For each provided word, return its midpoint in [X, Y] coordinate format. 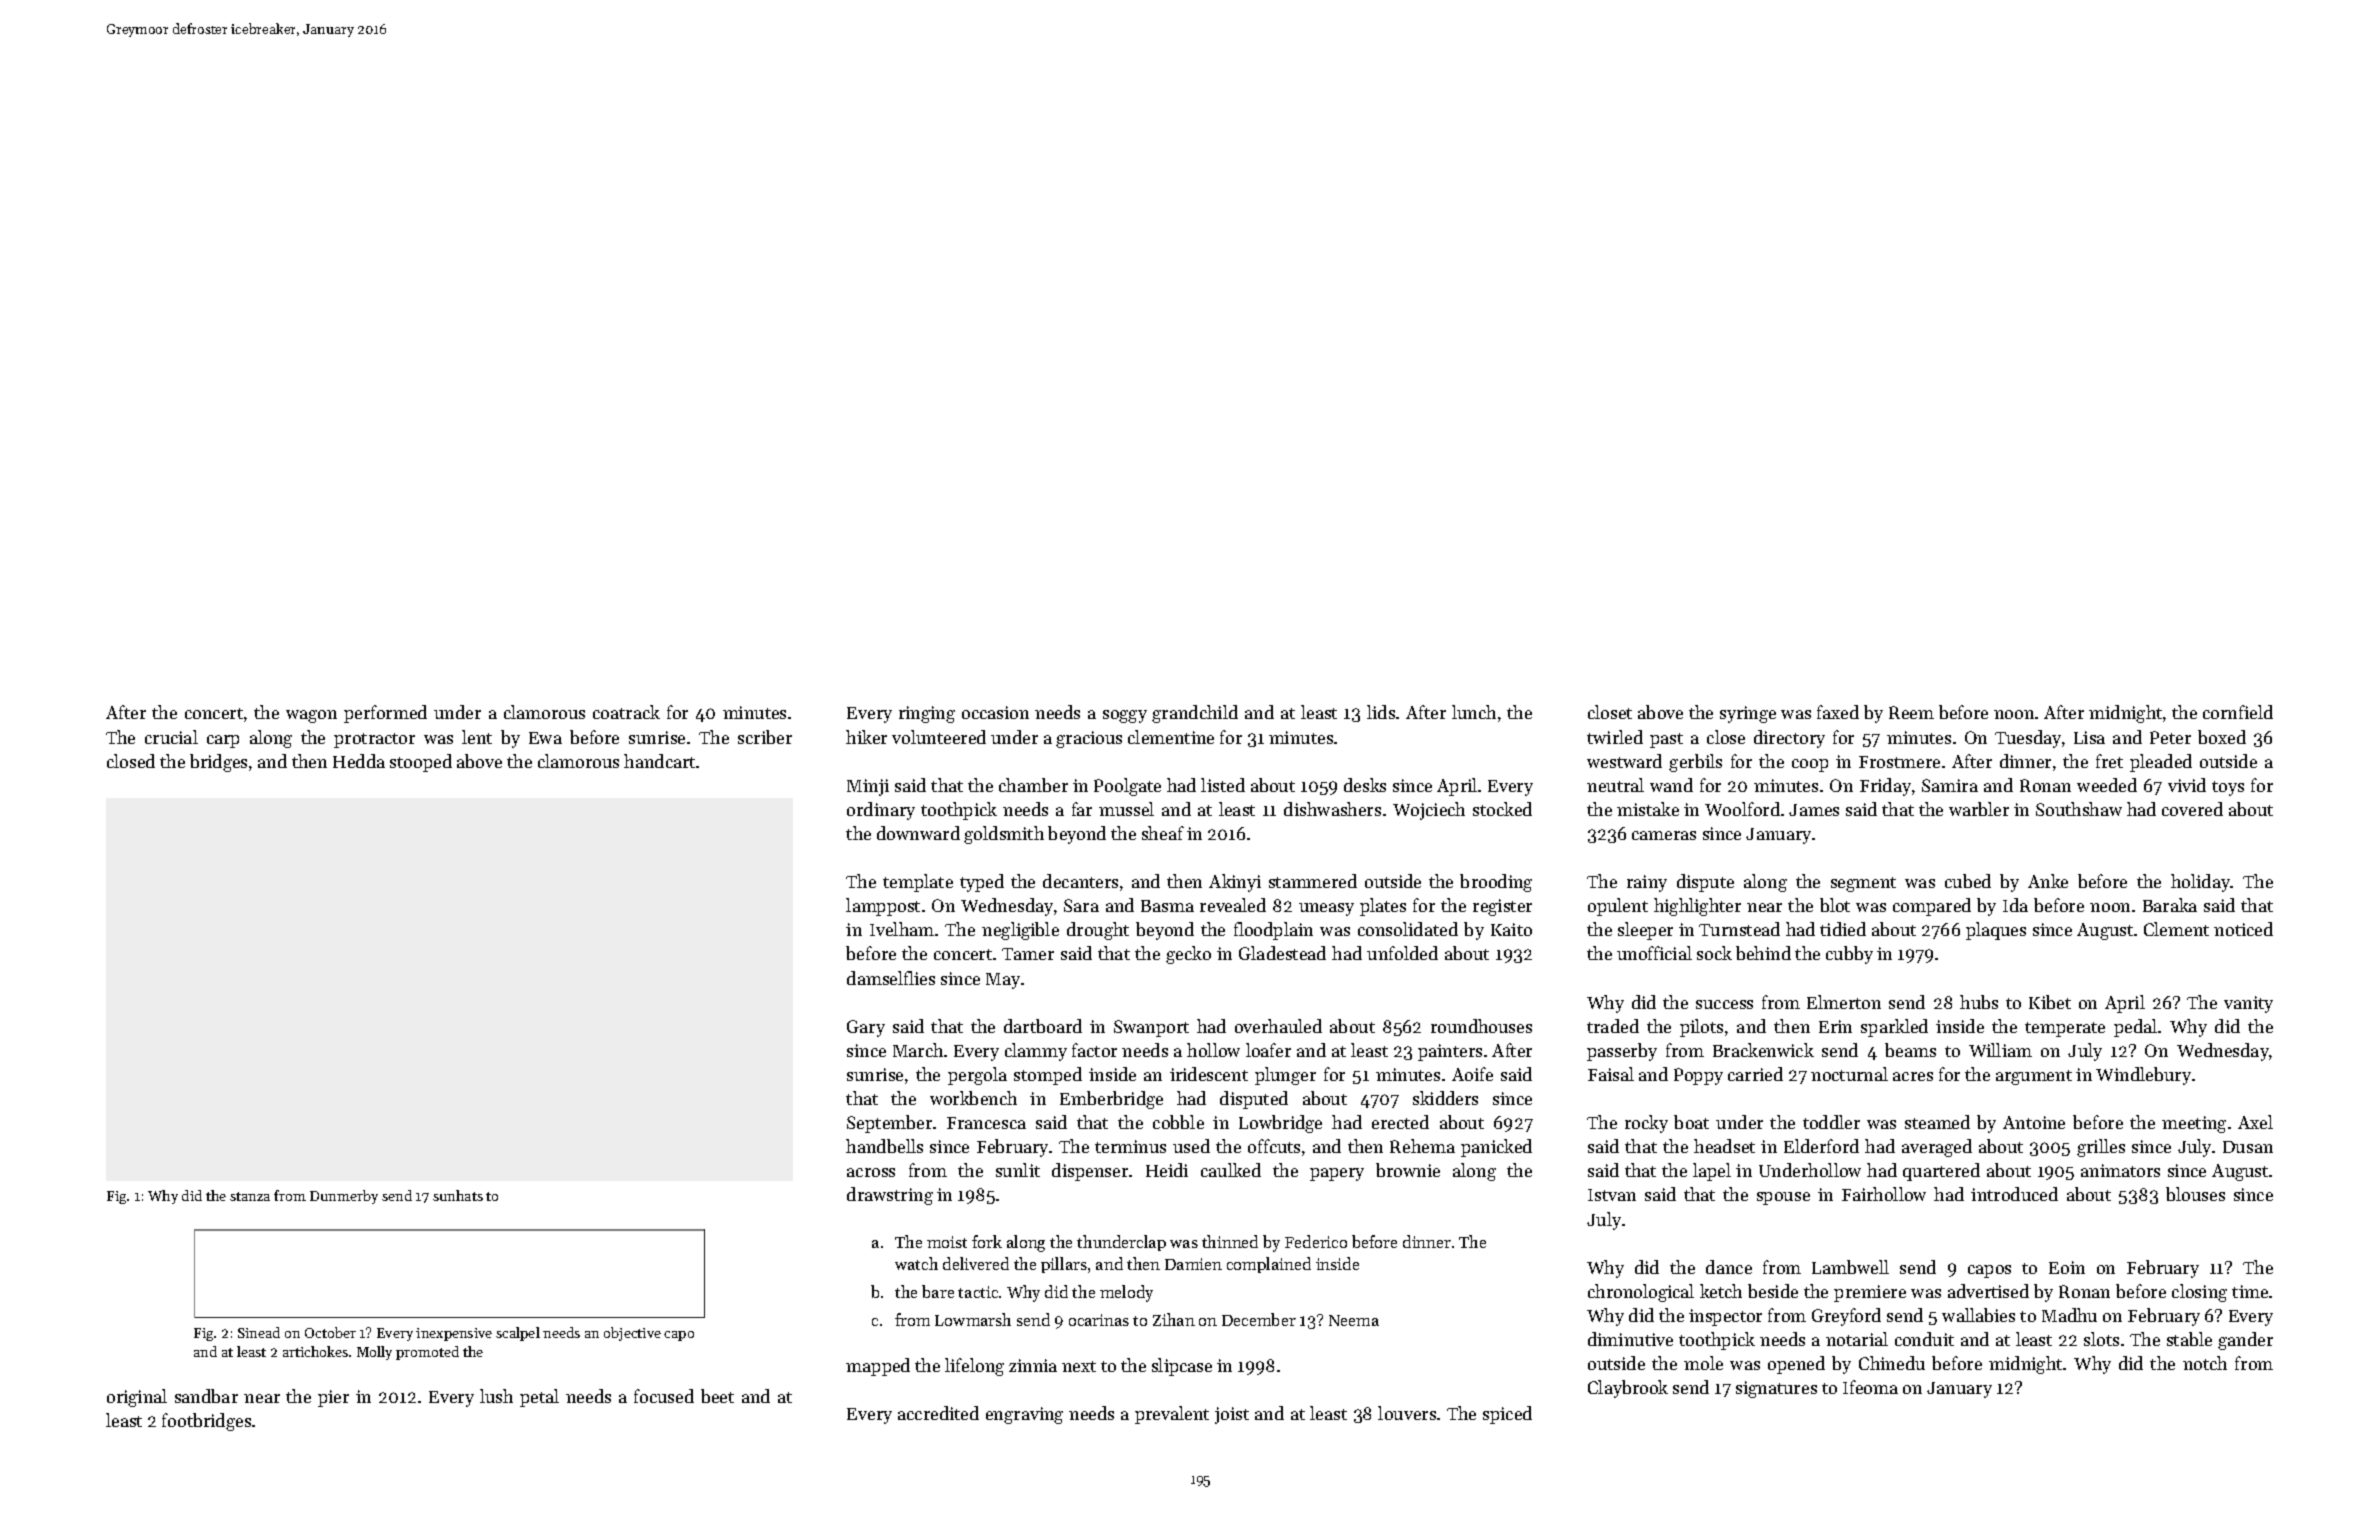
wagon [311, 716]
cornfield [2238, 712]
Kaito [1511, 929]
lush [496, 1396]
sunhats [458, 1195]
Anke [2048, 881]
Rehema [1422, 1146]
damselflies [891, 978]
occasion [995, 712]
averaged [1937, 1148]
